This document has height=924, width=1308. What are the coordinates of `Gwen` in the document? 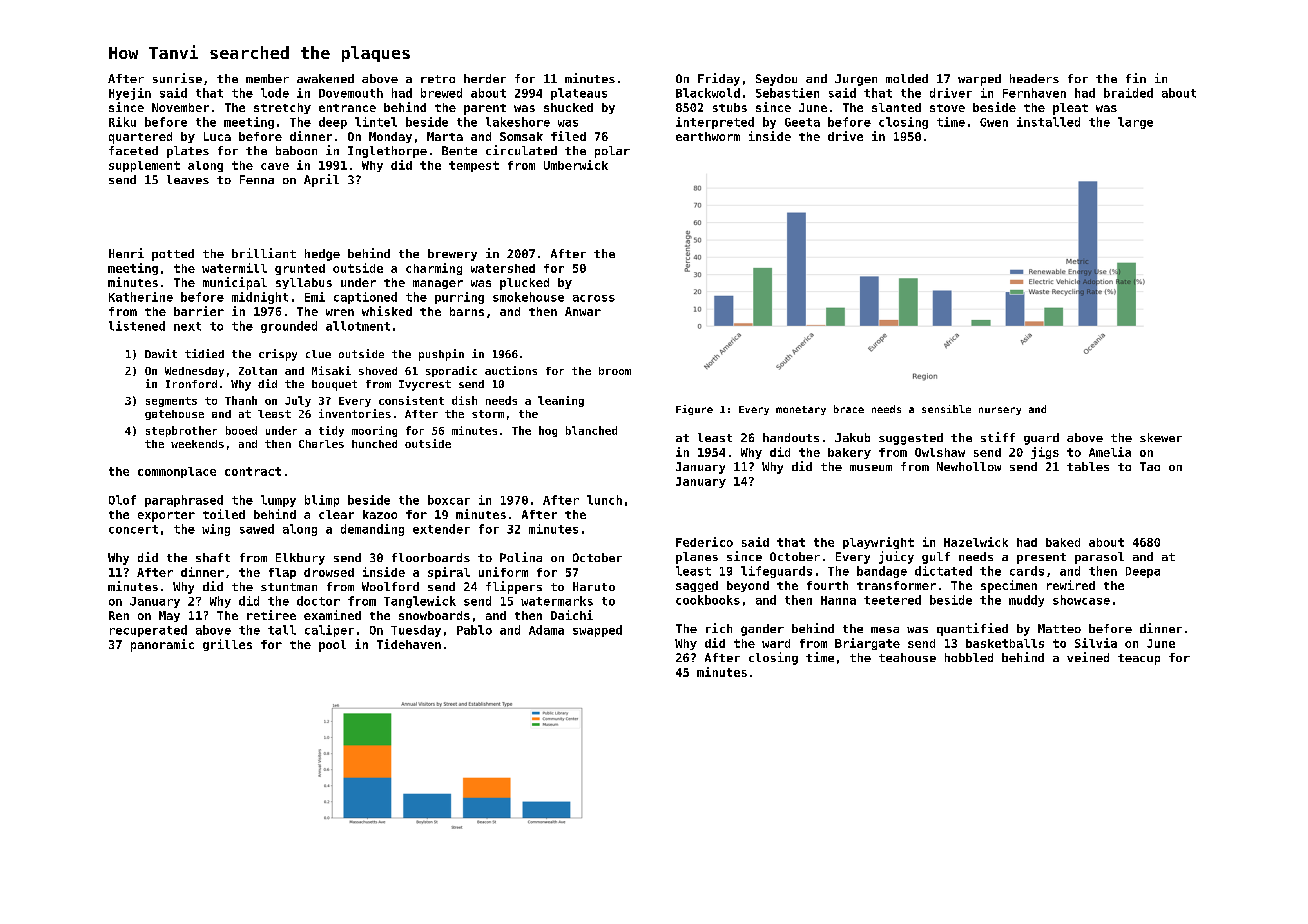 It's located at (994, 122).
